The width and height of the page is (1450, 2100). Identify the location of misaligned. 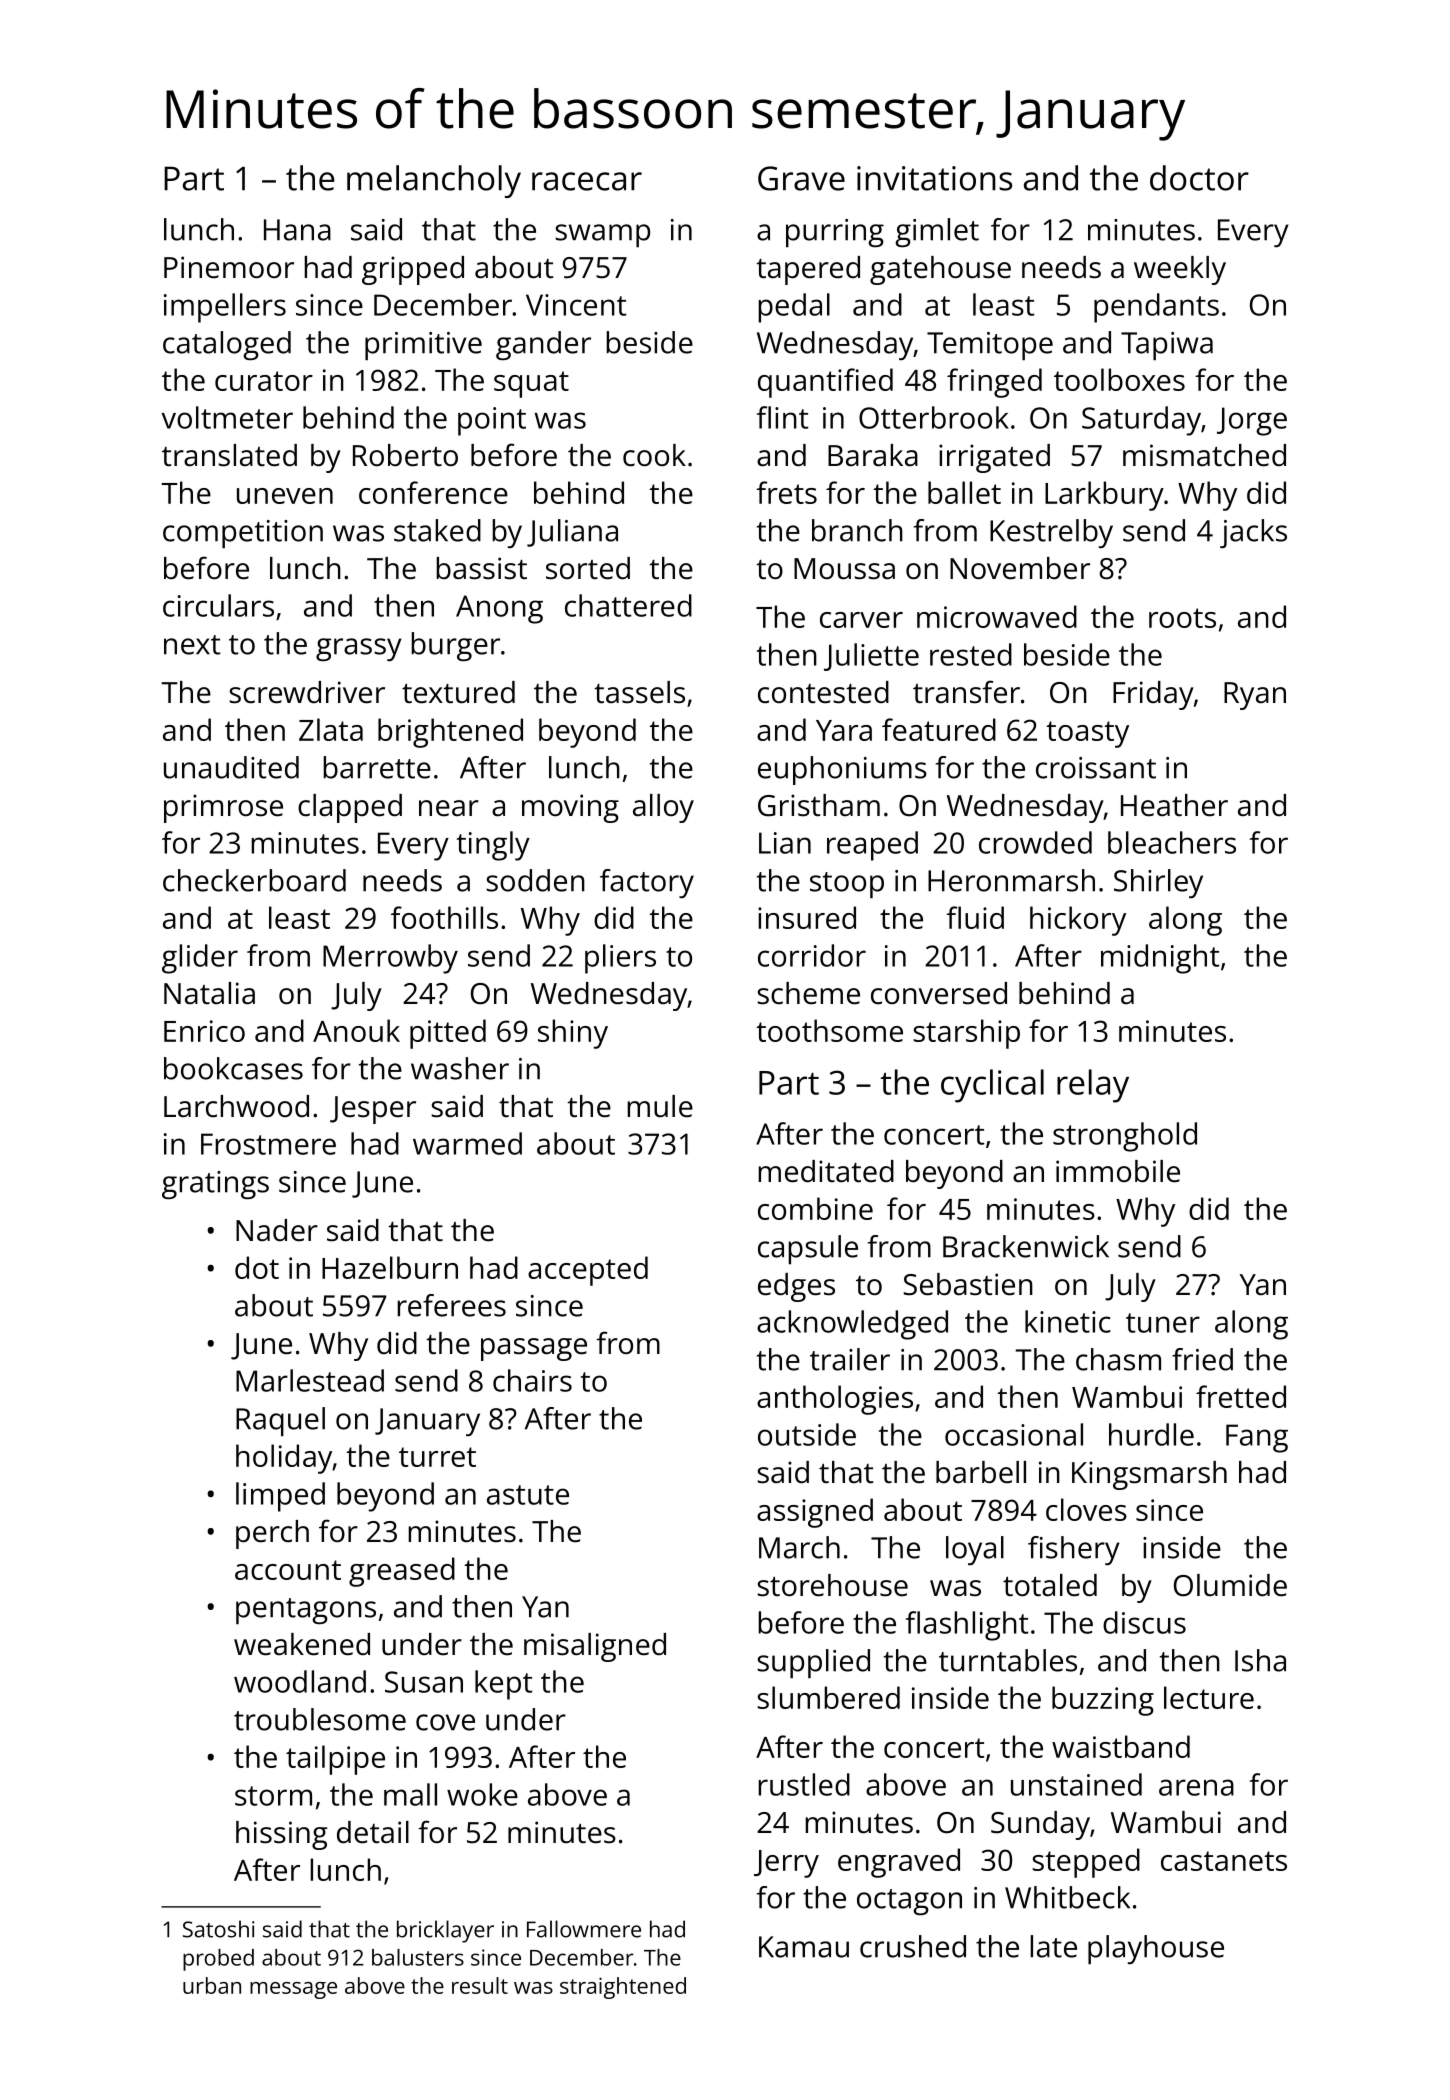
(595, 1647).
